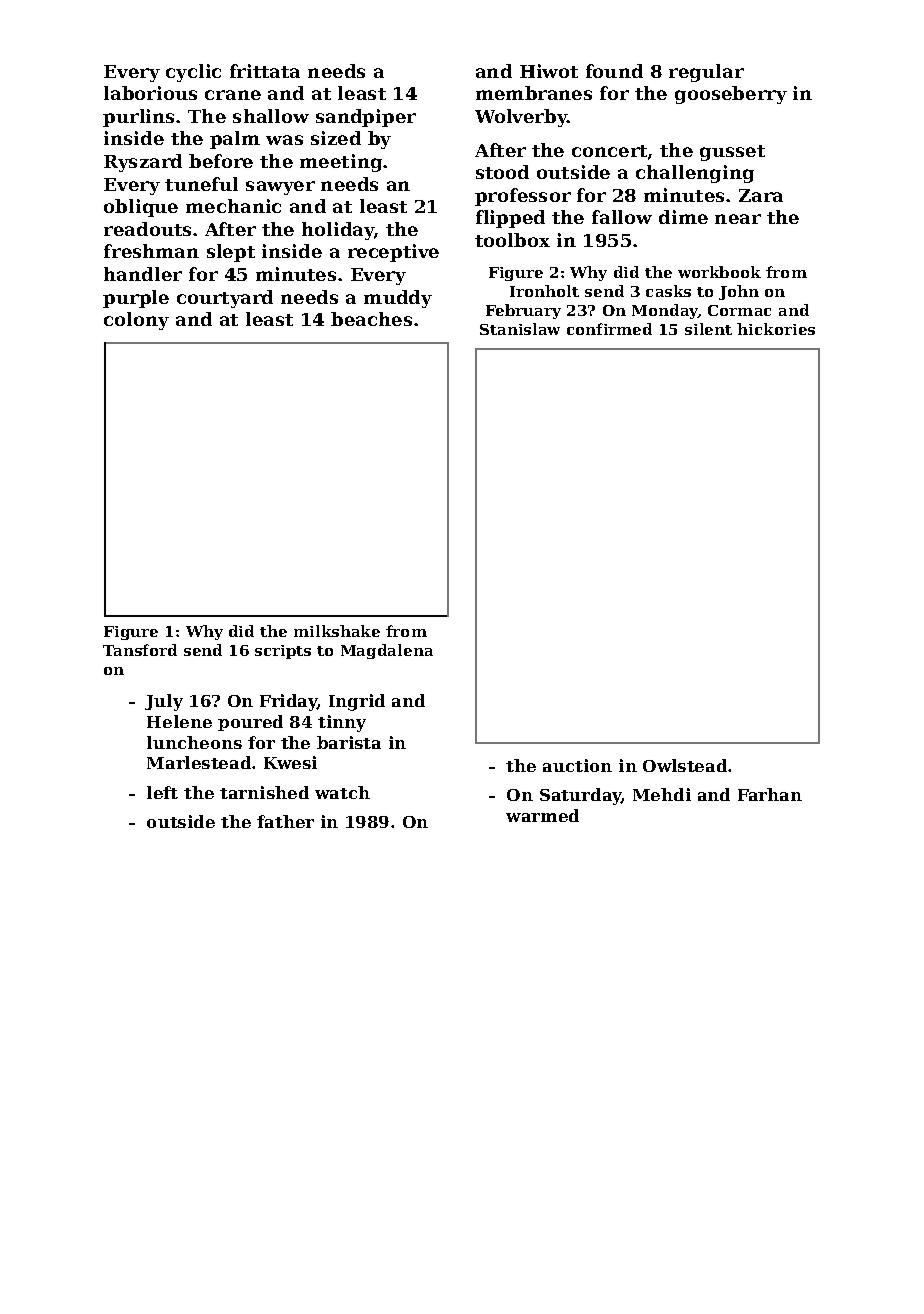  Describe the element at coordinates (770, 794) in the page. I see `Farhan` at that location.
